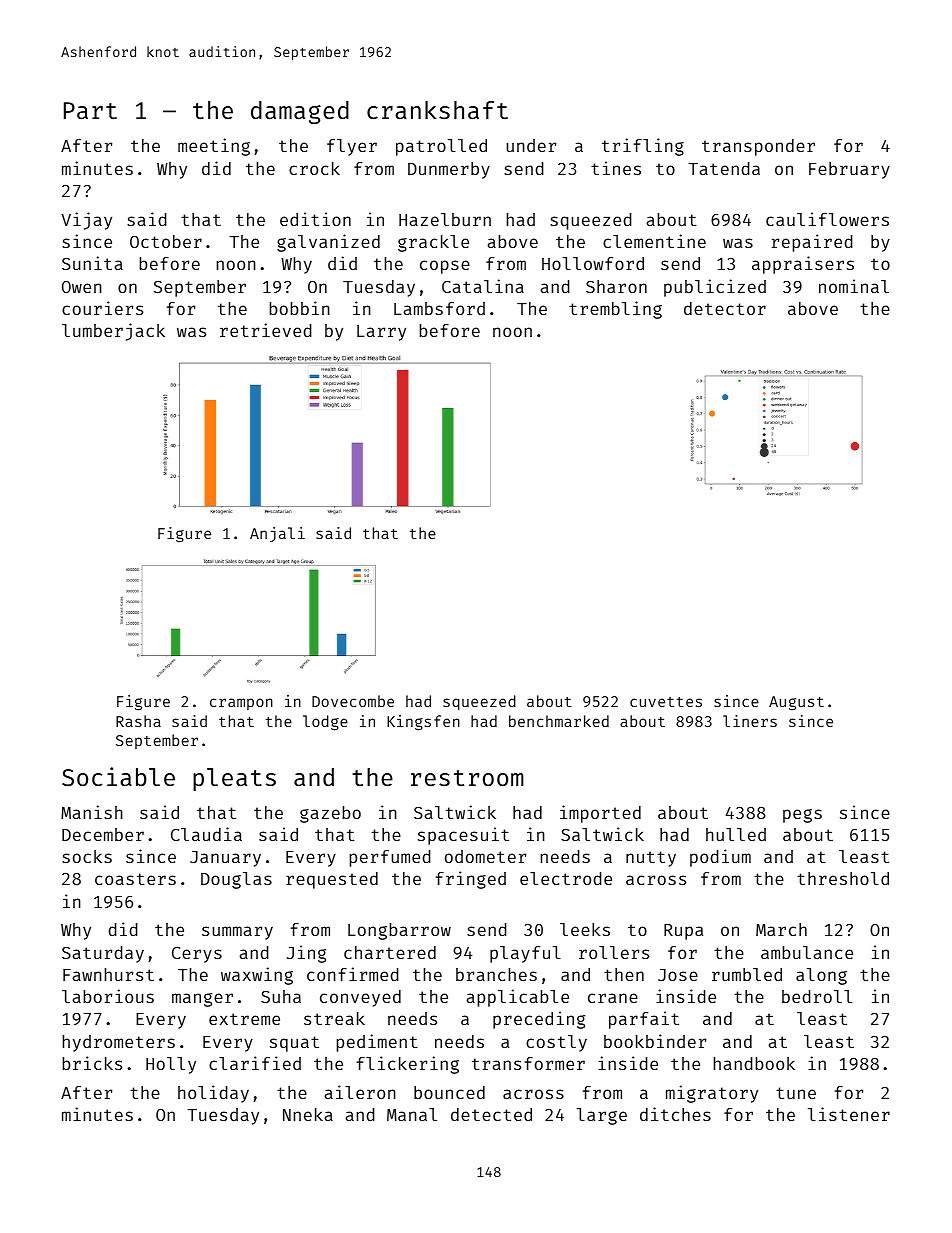  I want to click on extreme, so click(244, 1019).
